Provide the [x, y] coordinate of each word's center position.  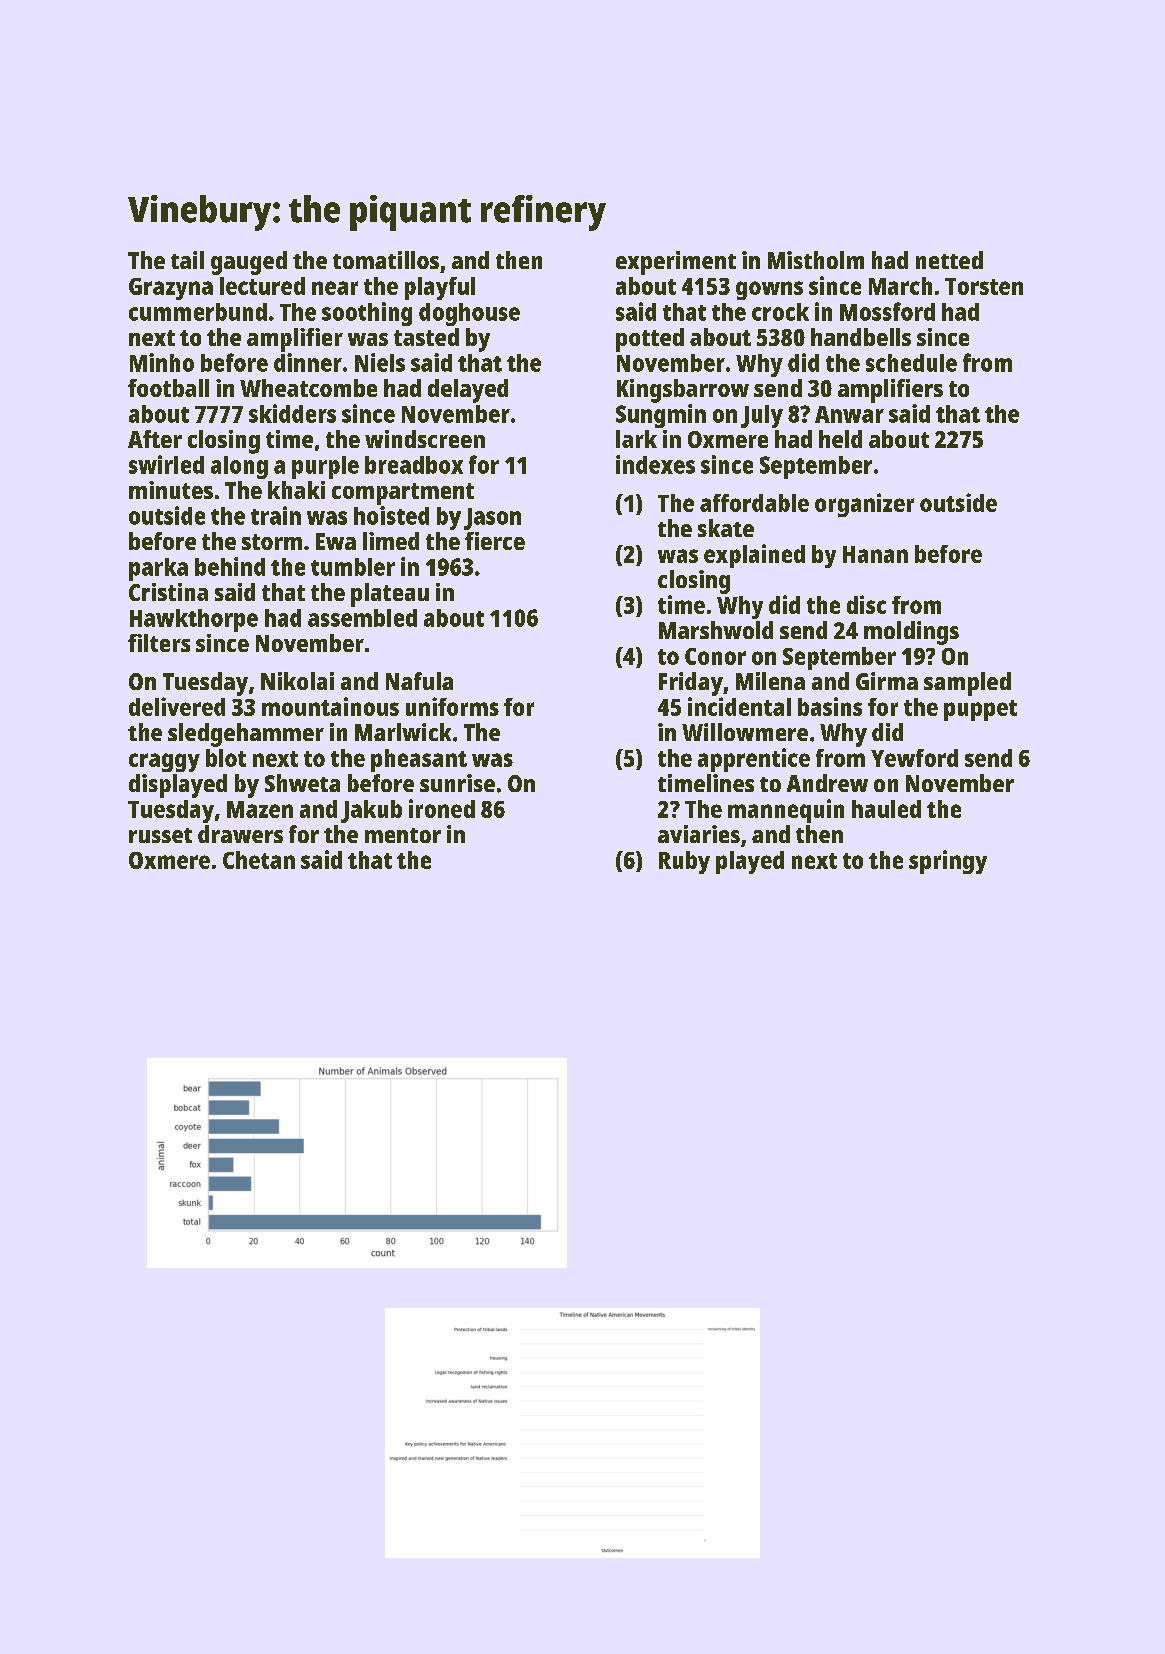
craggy [164, 762]
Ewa [336, 541]
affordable [754, 503]
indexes [655, 464]
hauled [886, 809]
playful [440, 288]
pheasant [419, 760]
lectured [262, 286]
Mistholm [816, 260]
